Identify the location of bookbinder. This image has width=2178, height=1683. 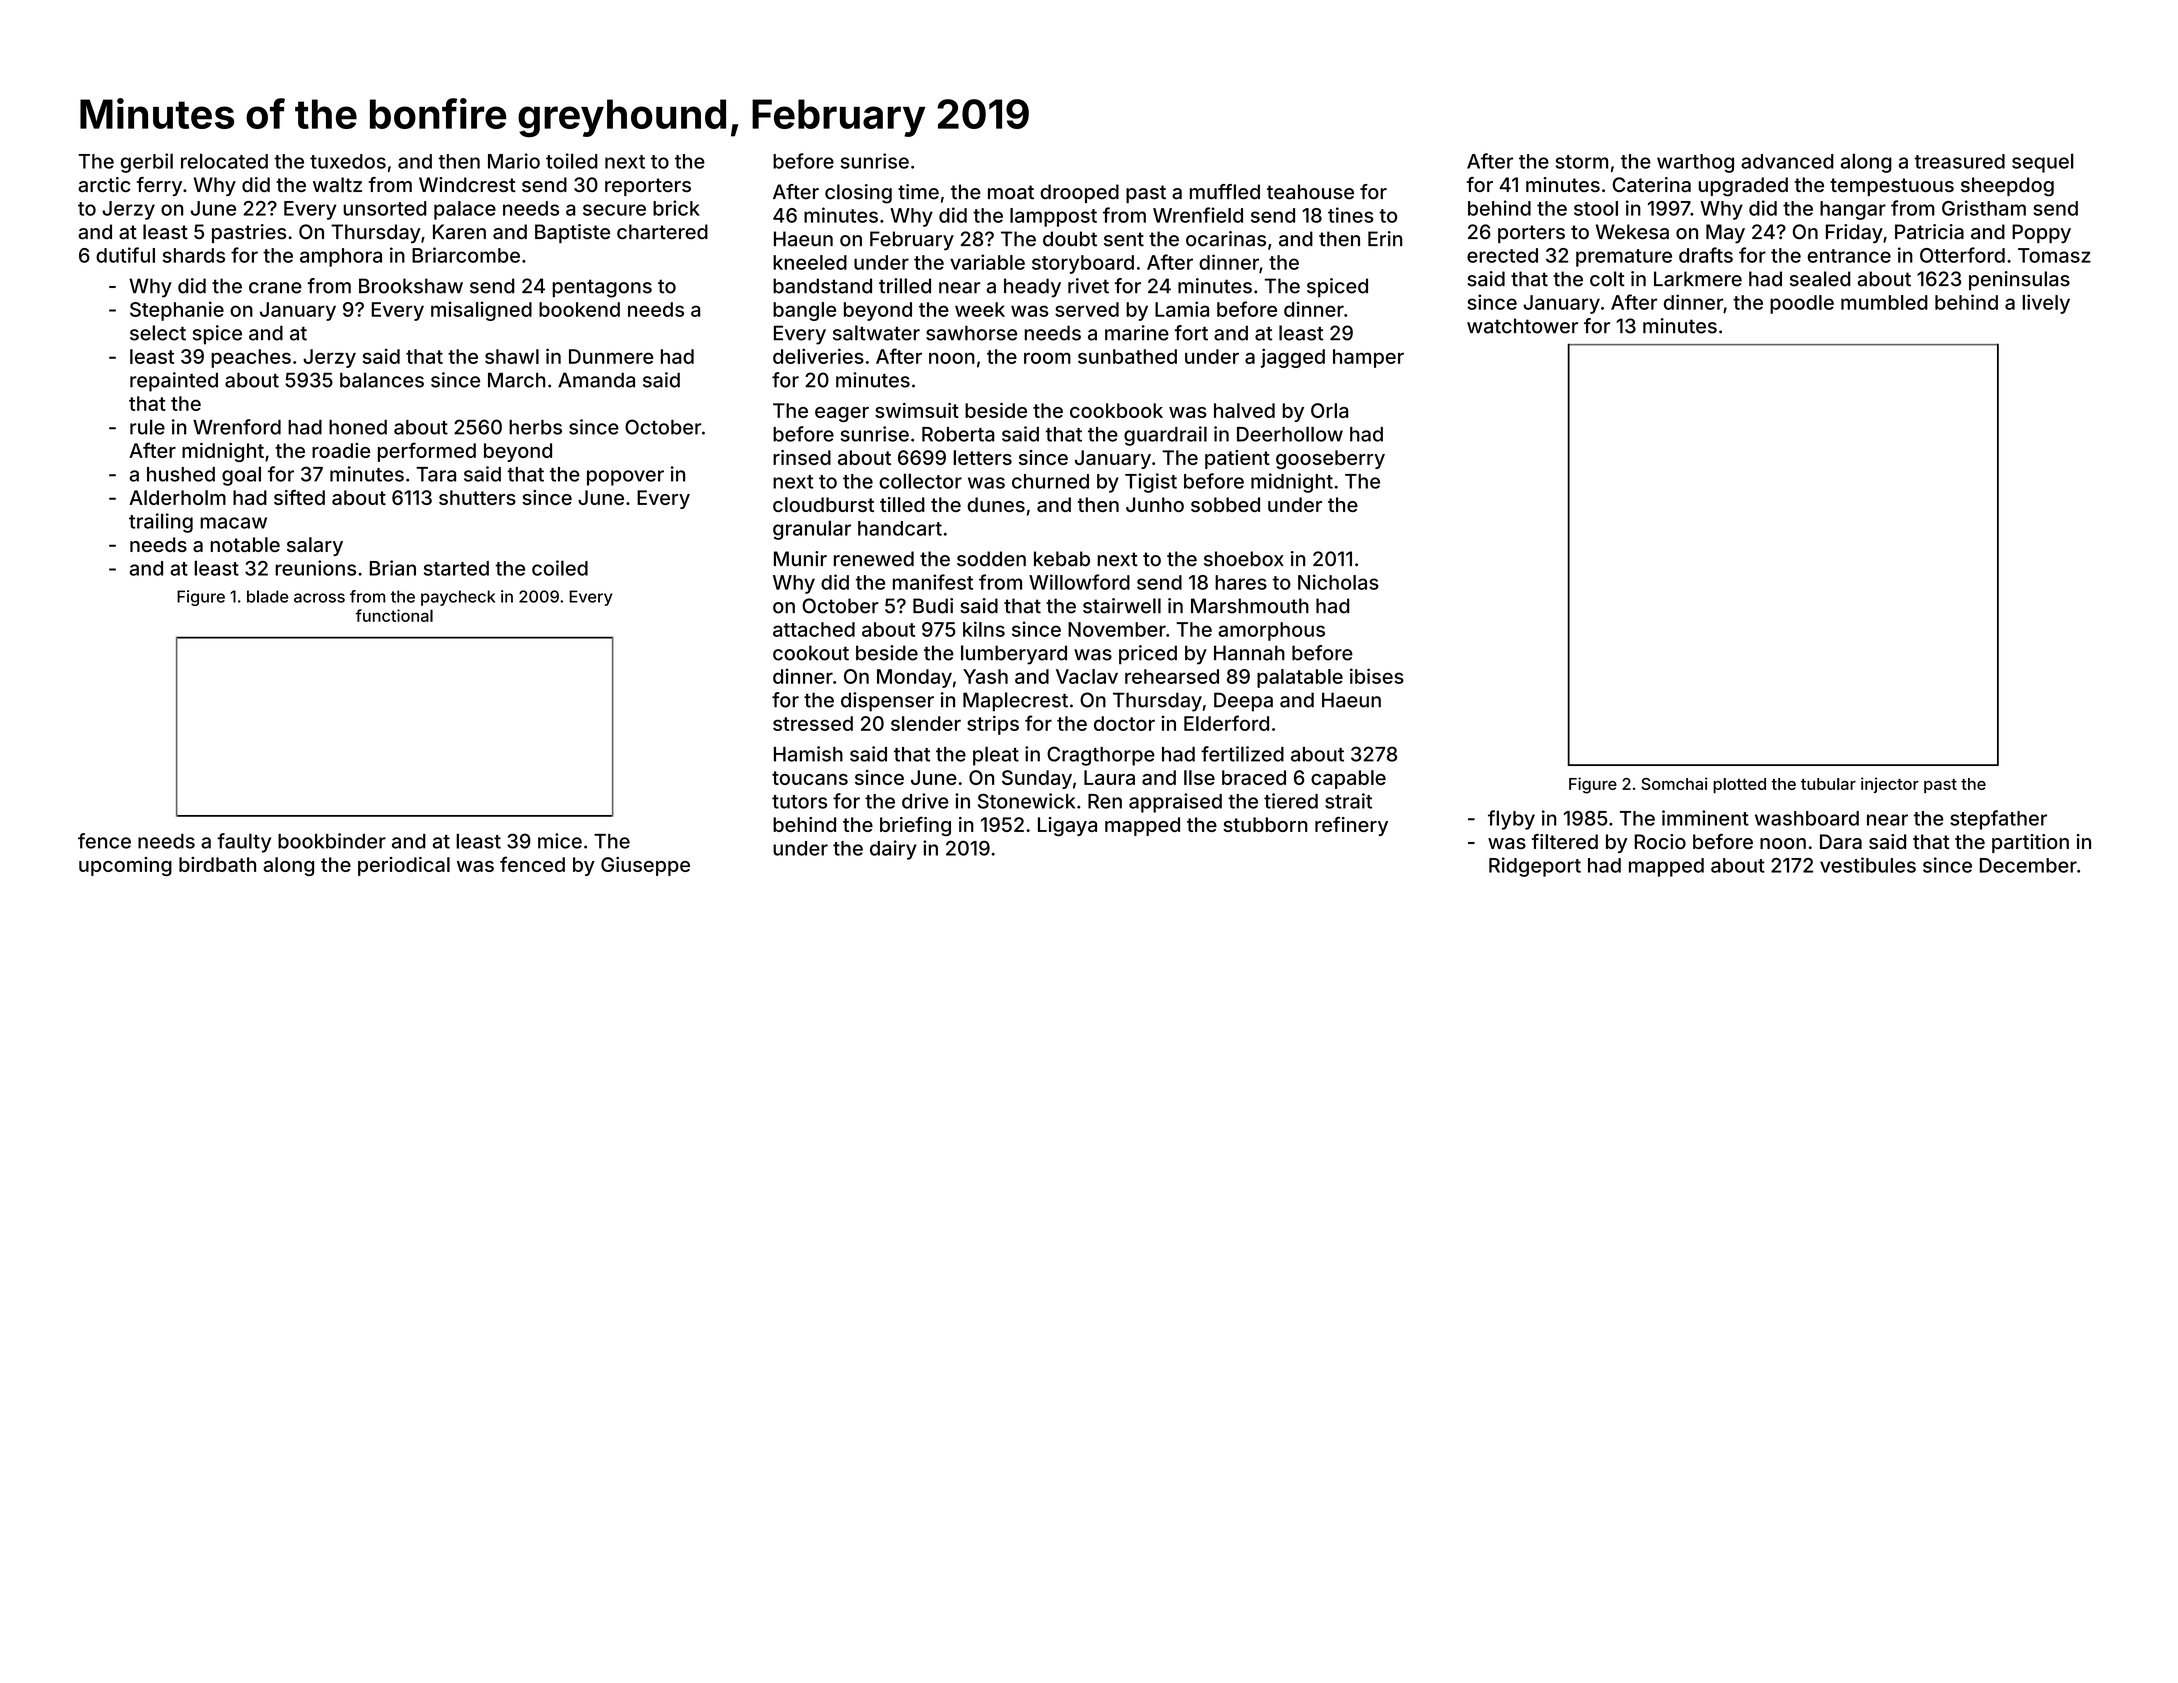
(332, 841).
